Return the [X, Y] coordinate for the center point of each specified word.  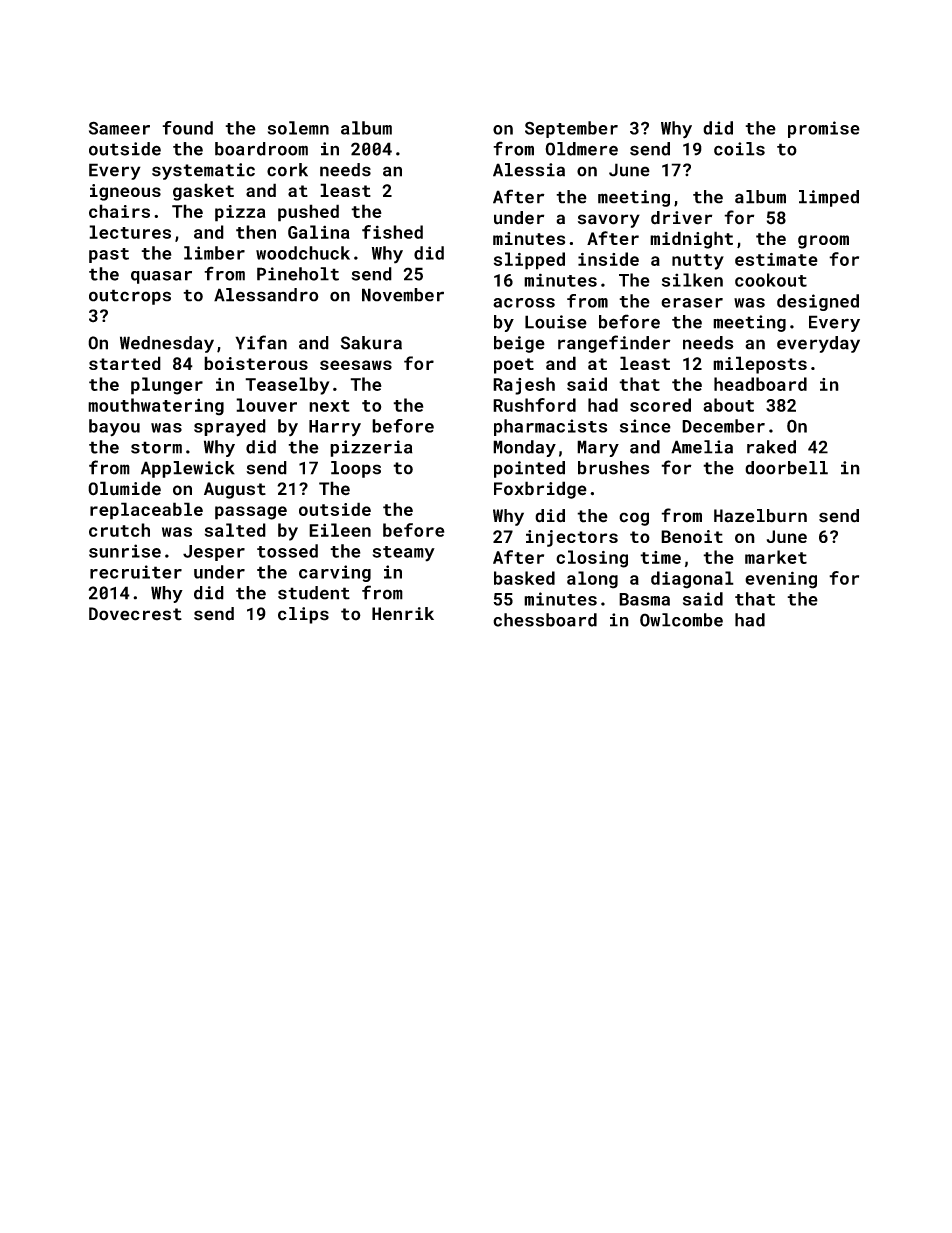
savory [609, 221]
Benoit [692, 536]
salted [235, 530]
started [125, 363]
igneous [125, 192]
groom [823, 242]
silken [692, 280]
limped [829, 198]
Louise [556, 322]
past [109, 255]
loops [356, 469]
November [403, 295]
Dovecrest [135, 614]
